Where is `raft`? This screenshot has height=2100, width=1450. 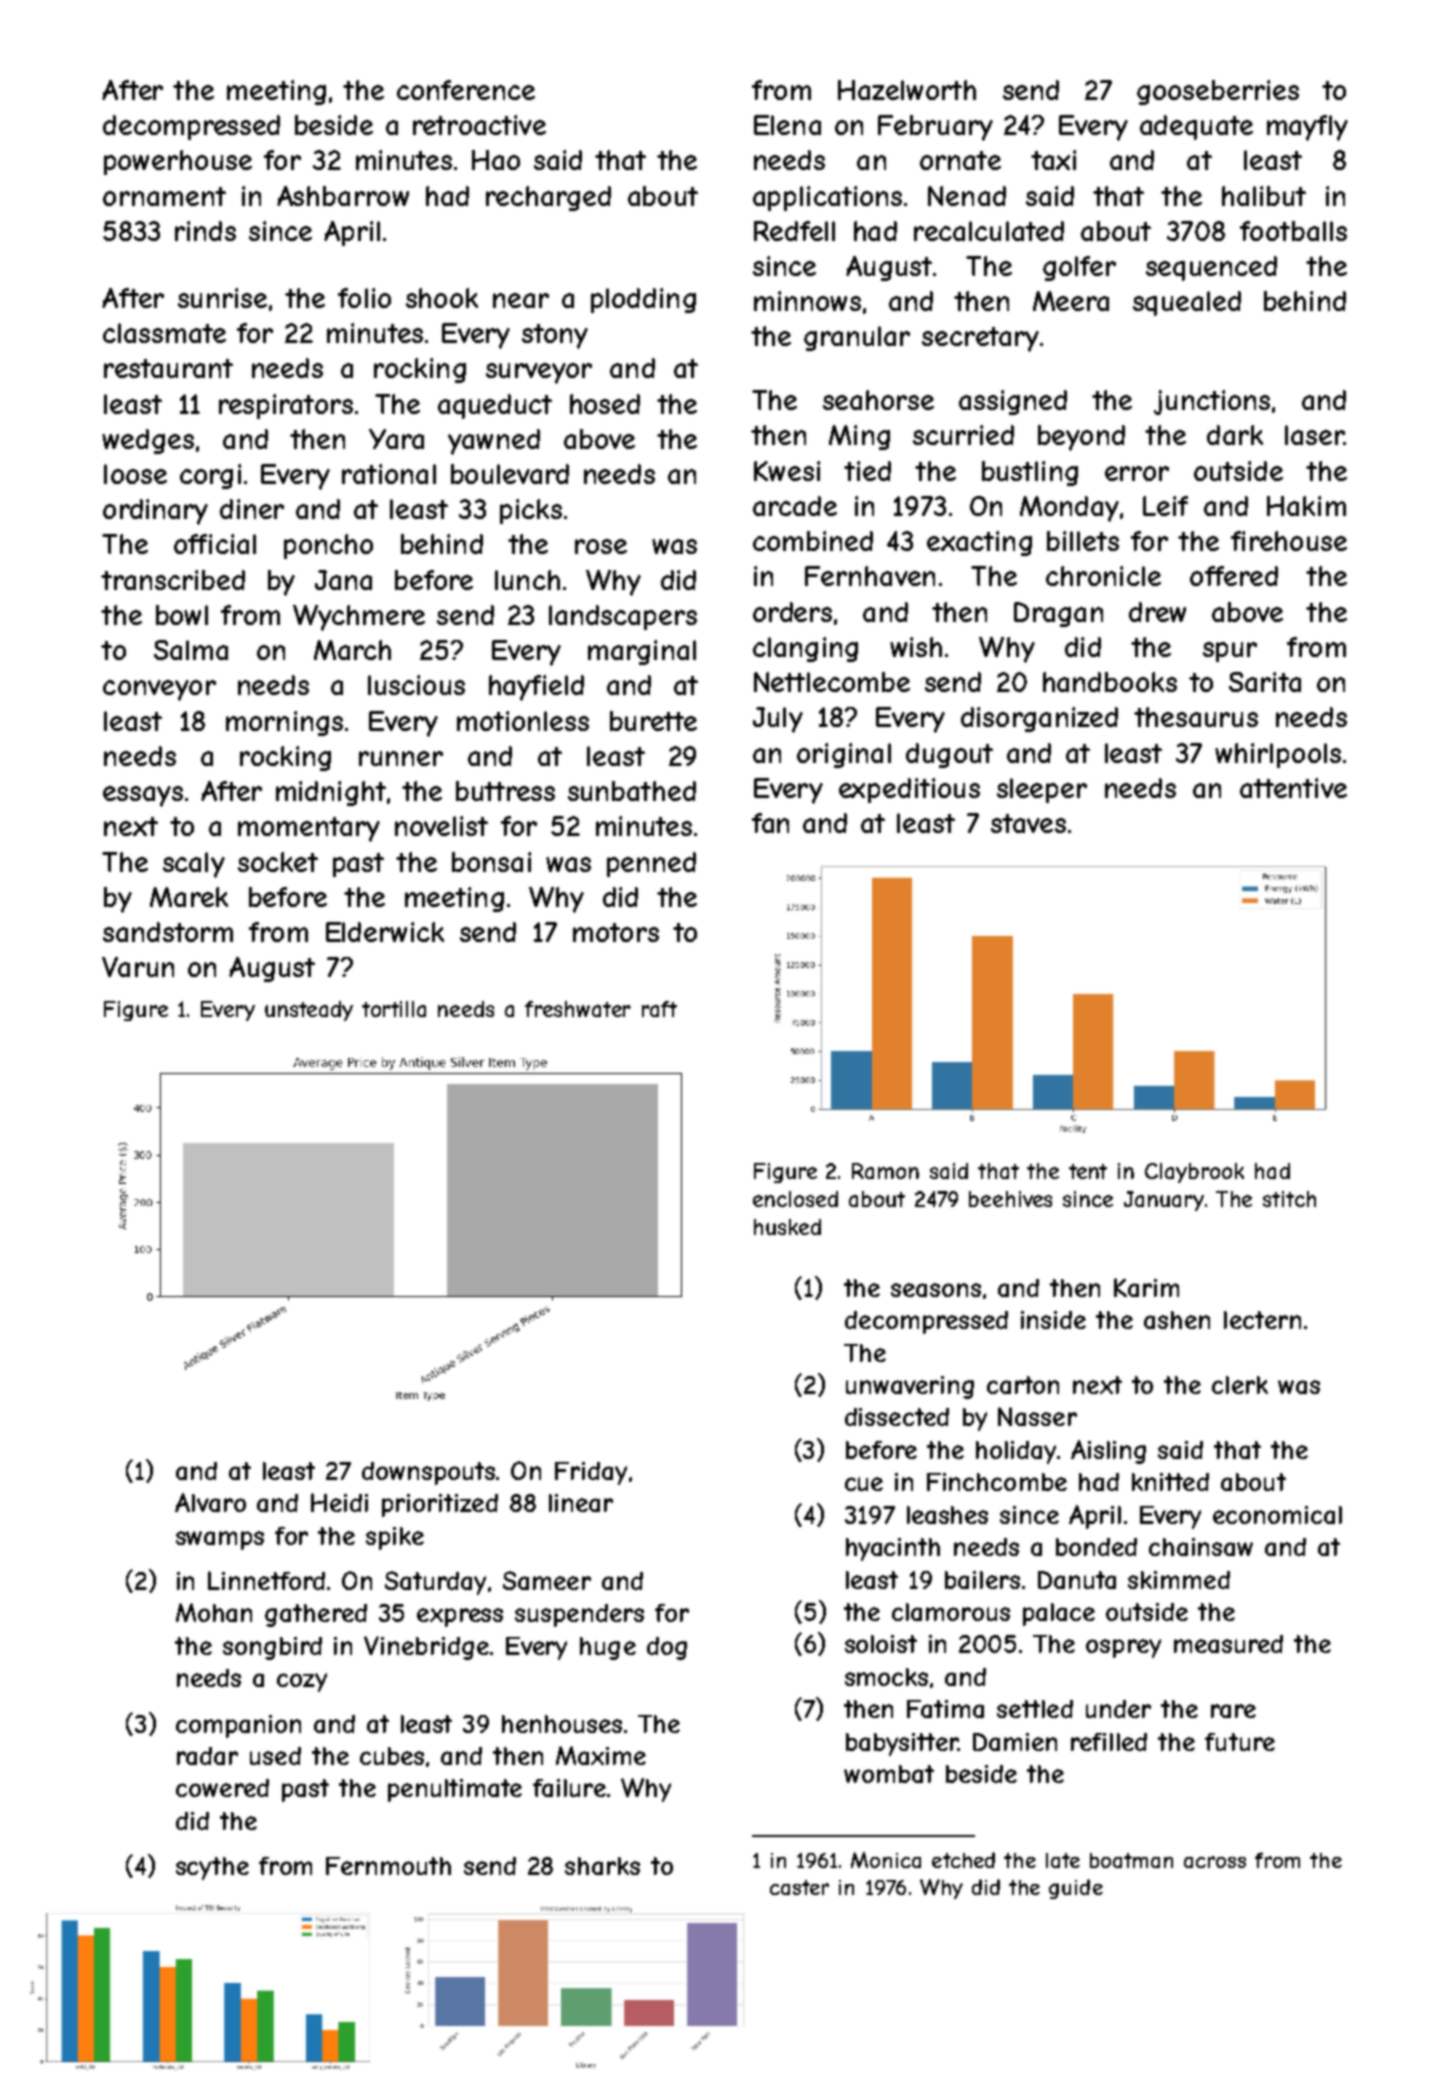
raft is located at coordinates (659, 1009).
